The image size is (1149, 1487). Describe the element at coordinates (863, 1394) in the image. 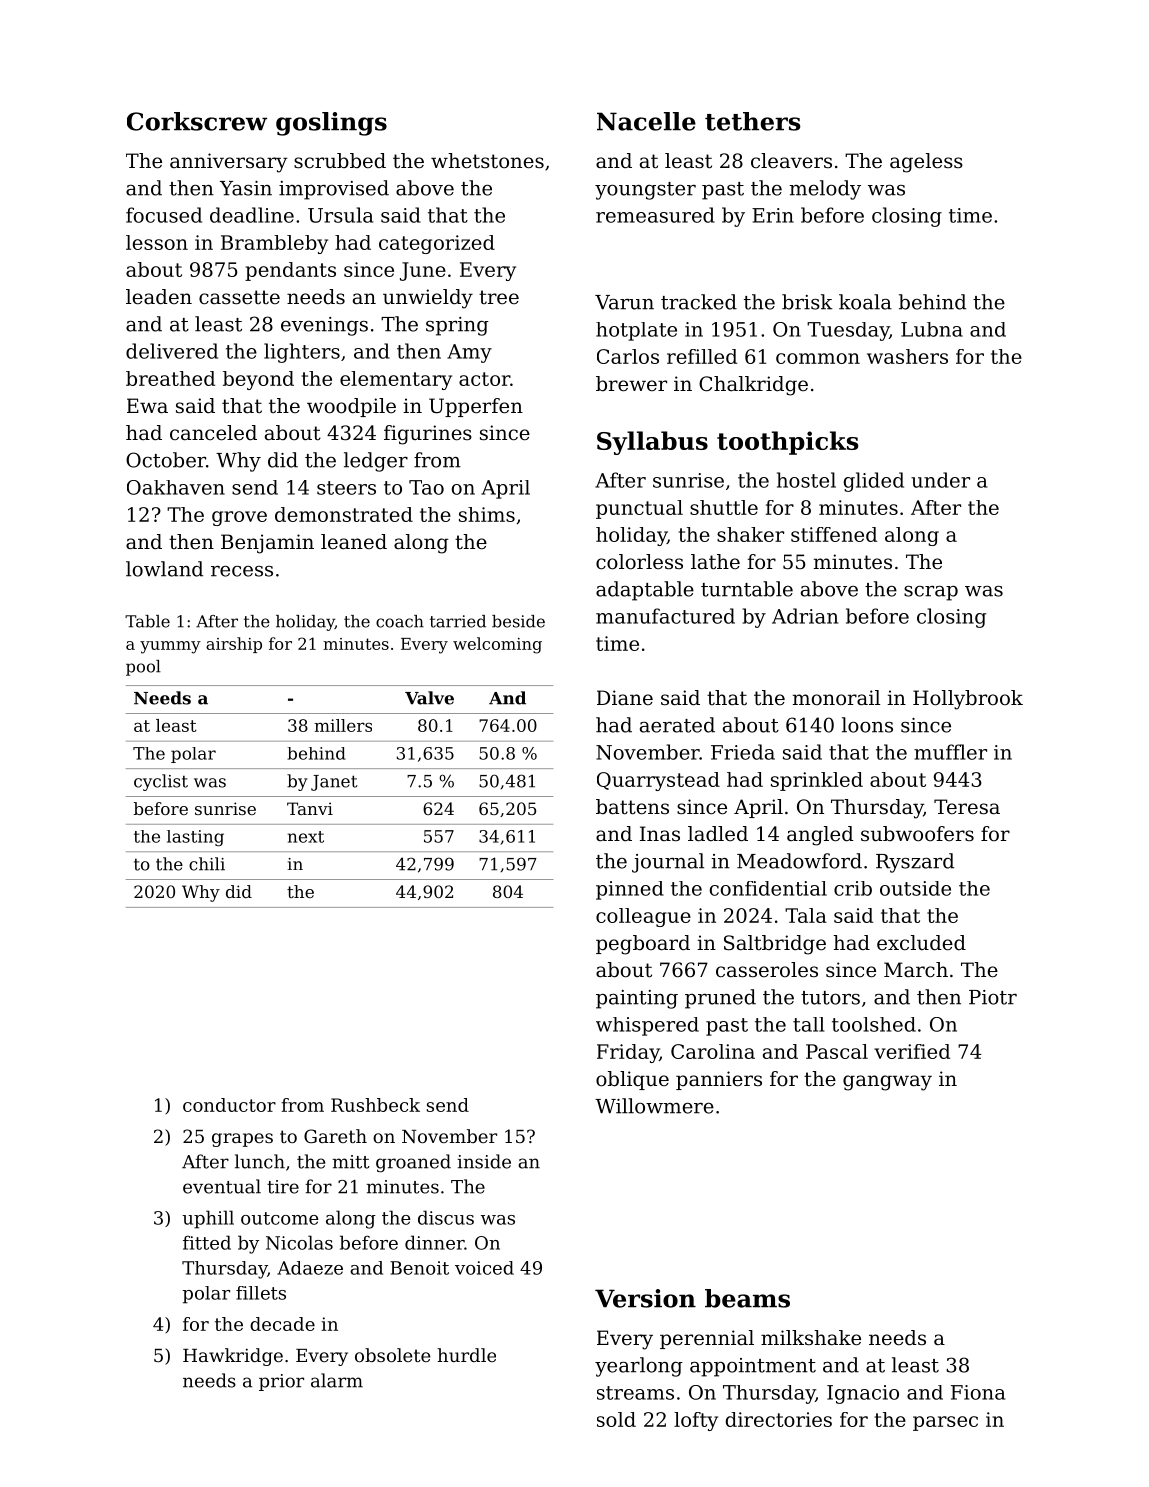

I see `Ignacio` at that location.
